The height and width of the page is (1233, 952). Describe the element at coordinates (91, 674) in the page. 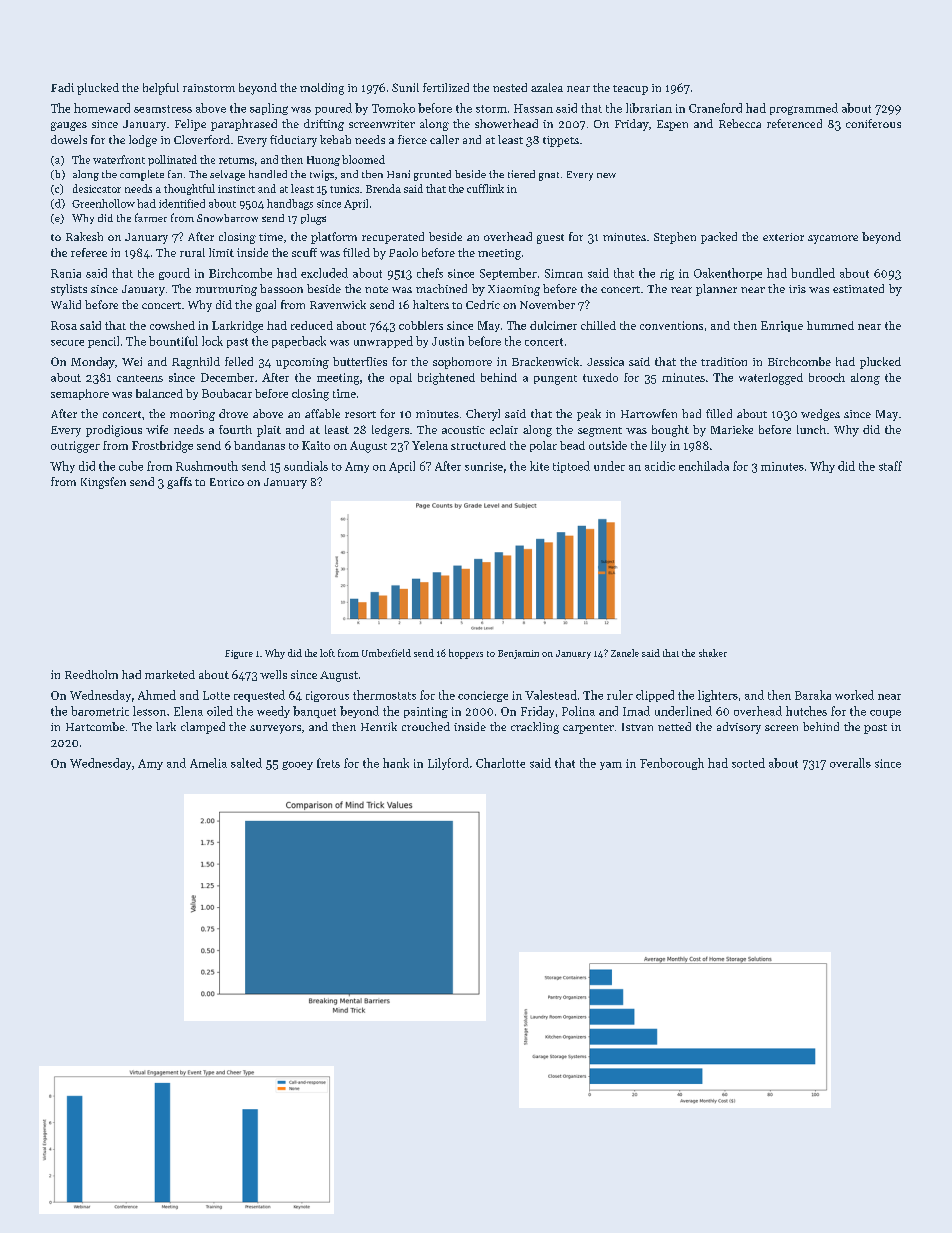

I see `Reedholm` at that location.
